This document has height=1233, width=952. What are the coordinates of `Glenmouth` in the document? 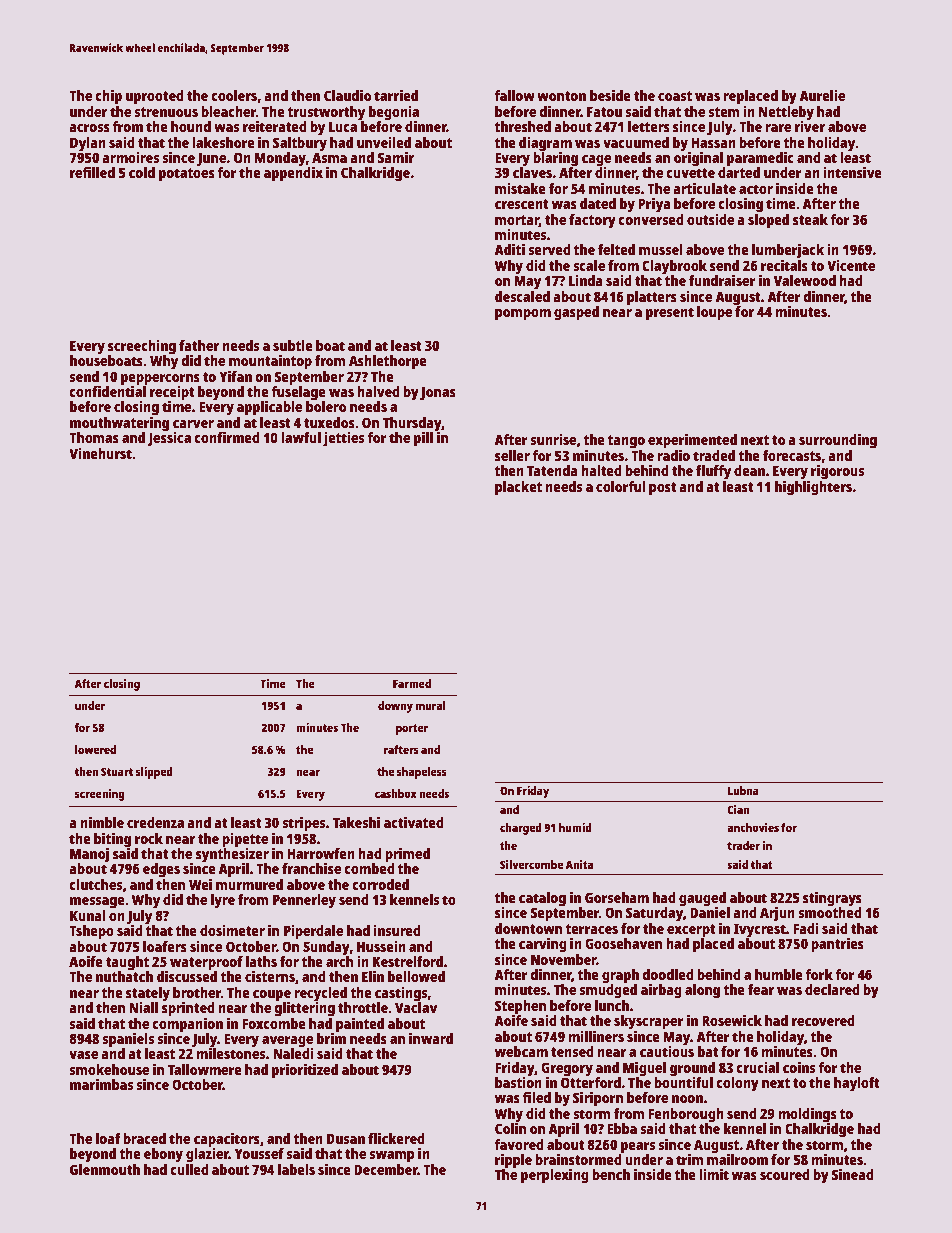 It's located at (105, 1169).
